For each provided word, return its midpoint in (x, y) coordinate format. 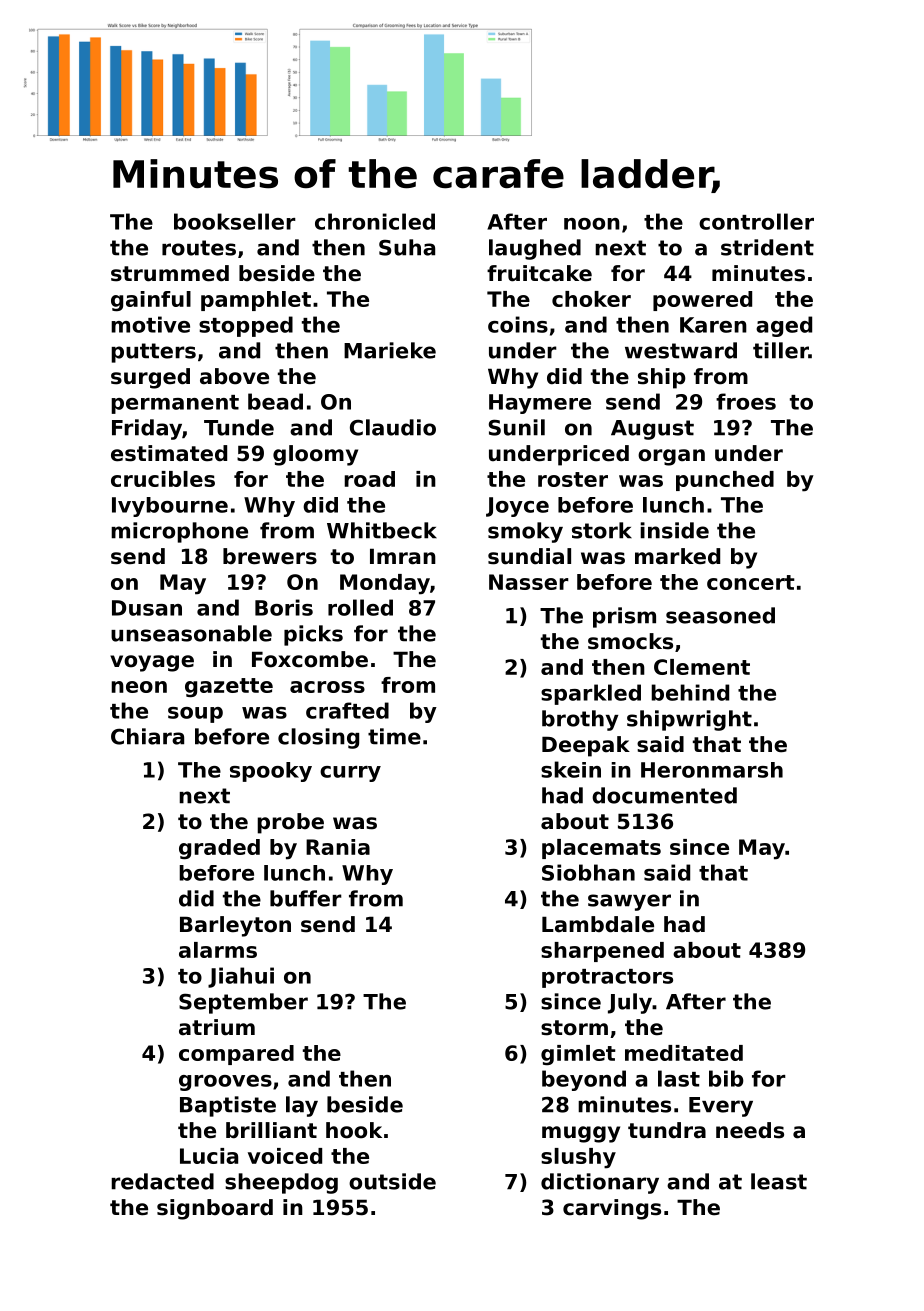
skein (571, 769)
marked (677, 556)
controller (756, 221)
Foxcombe (310, 659)
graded (219, 849)
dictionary (600, 1183)
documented (664, 795)
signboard (215, 1209)
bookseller (235, 221)
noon (592, 224)
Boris (284, 607)
